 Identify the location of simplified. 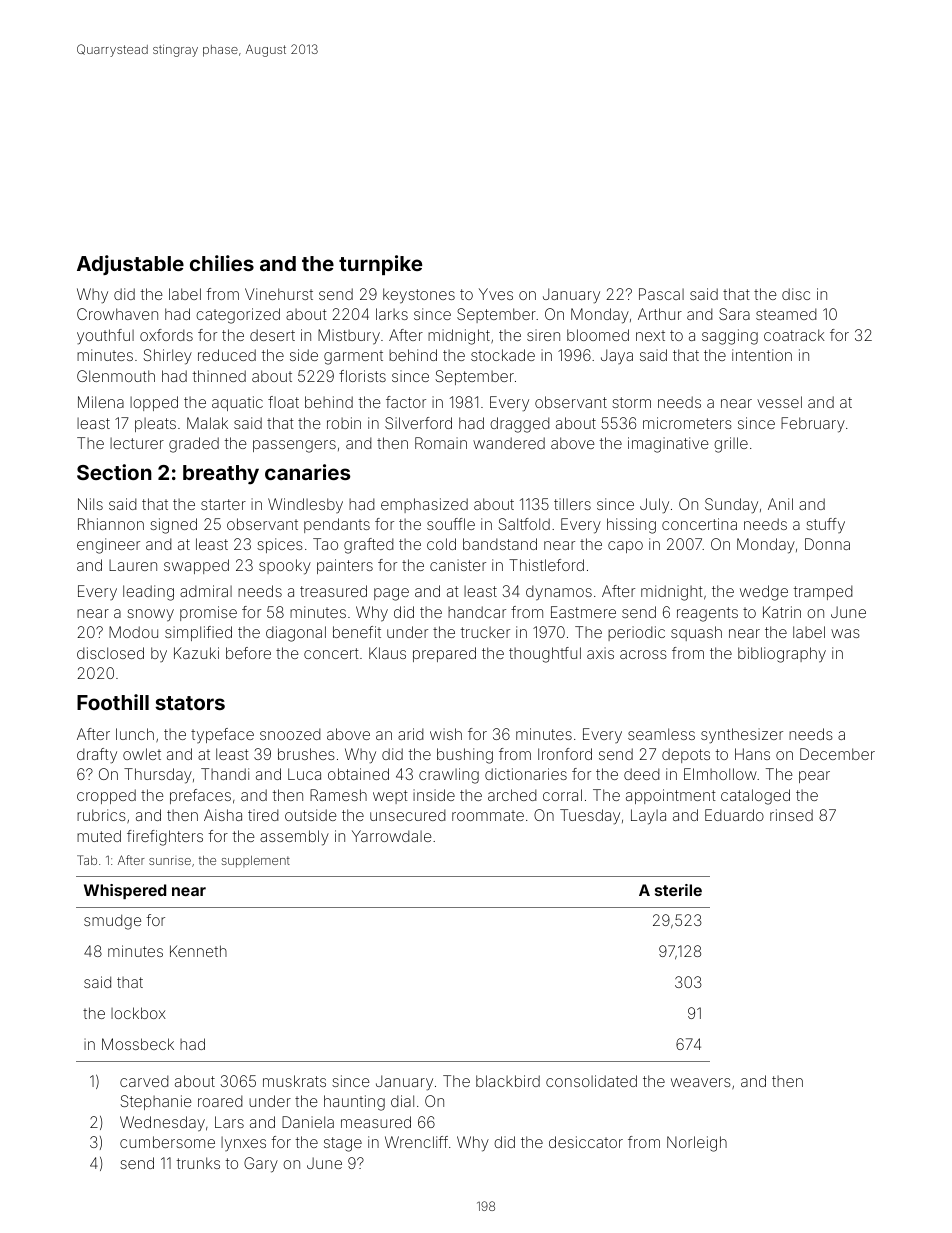
(198, 633).
